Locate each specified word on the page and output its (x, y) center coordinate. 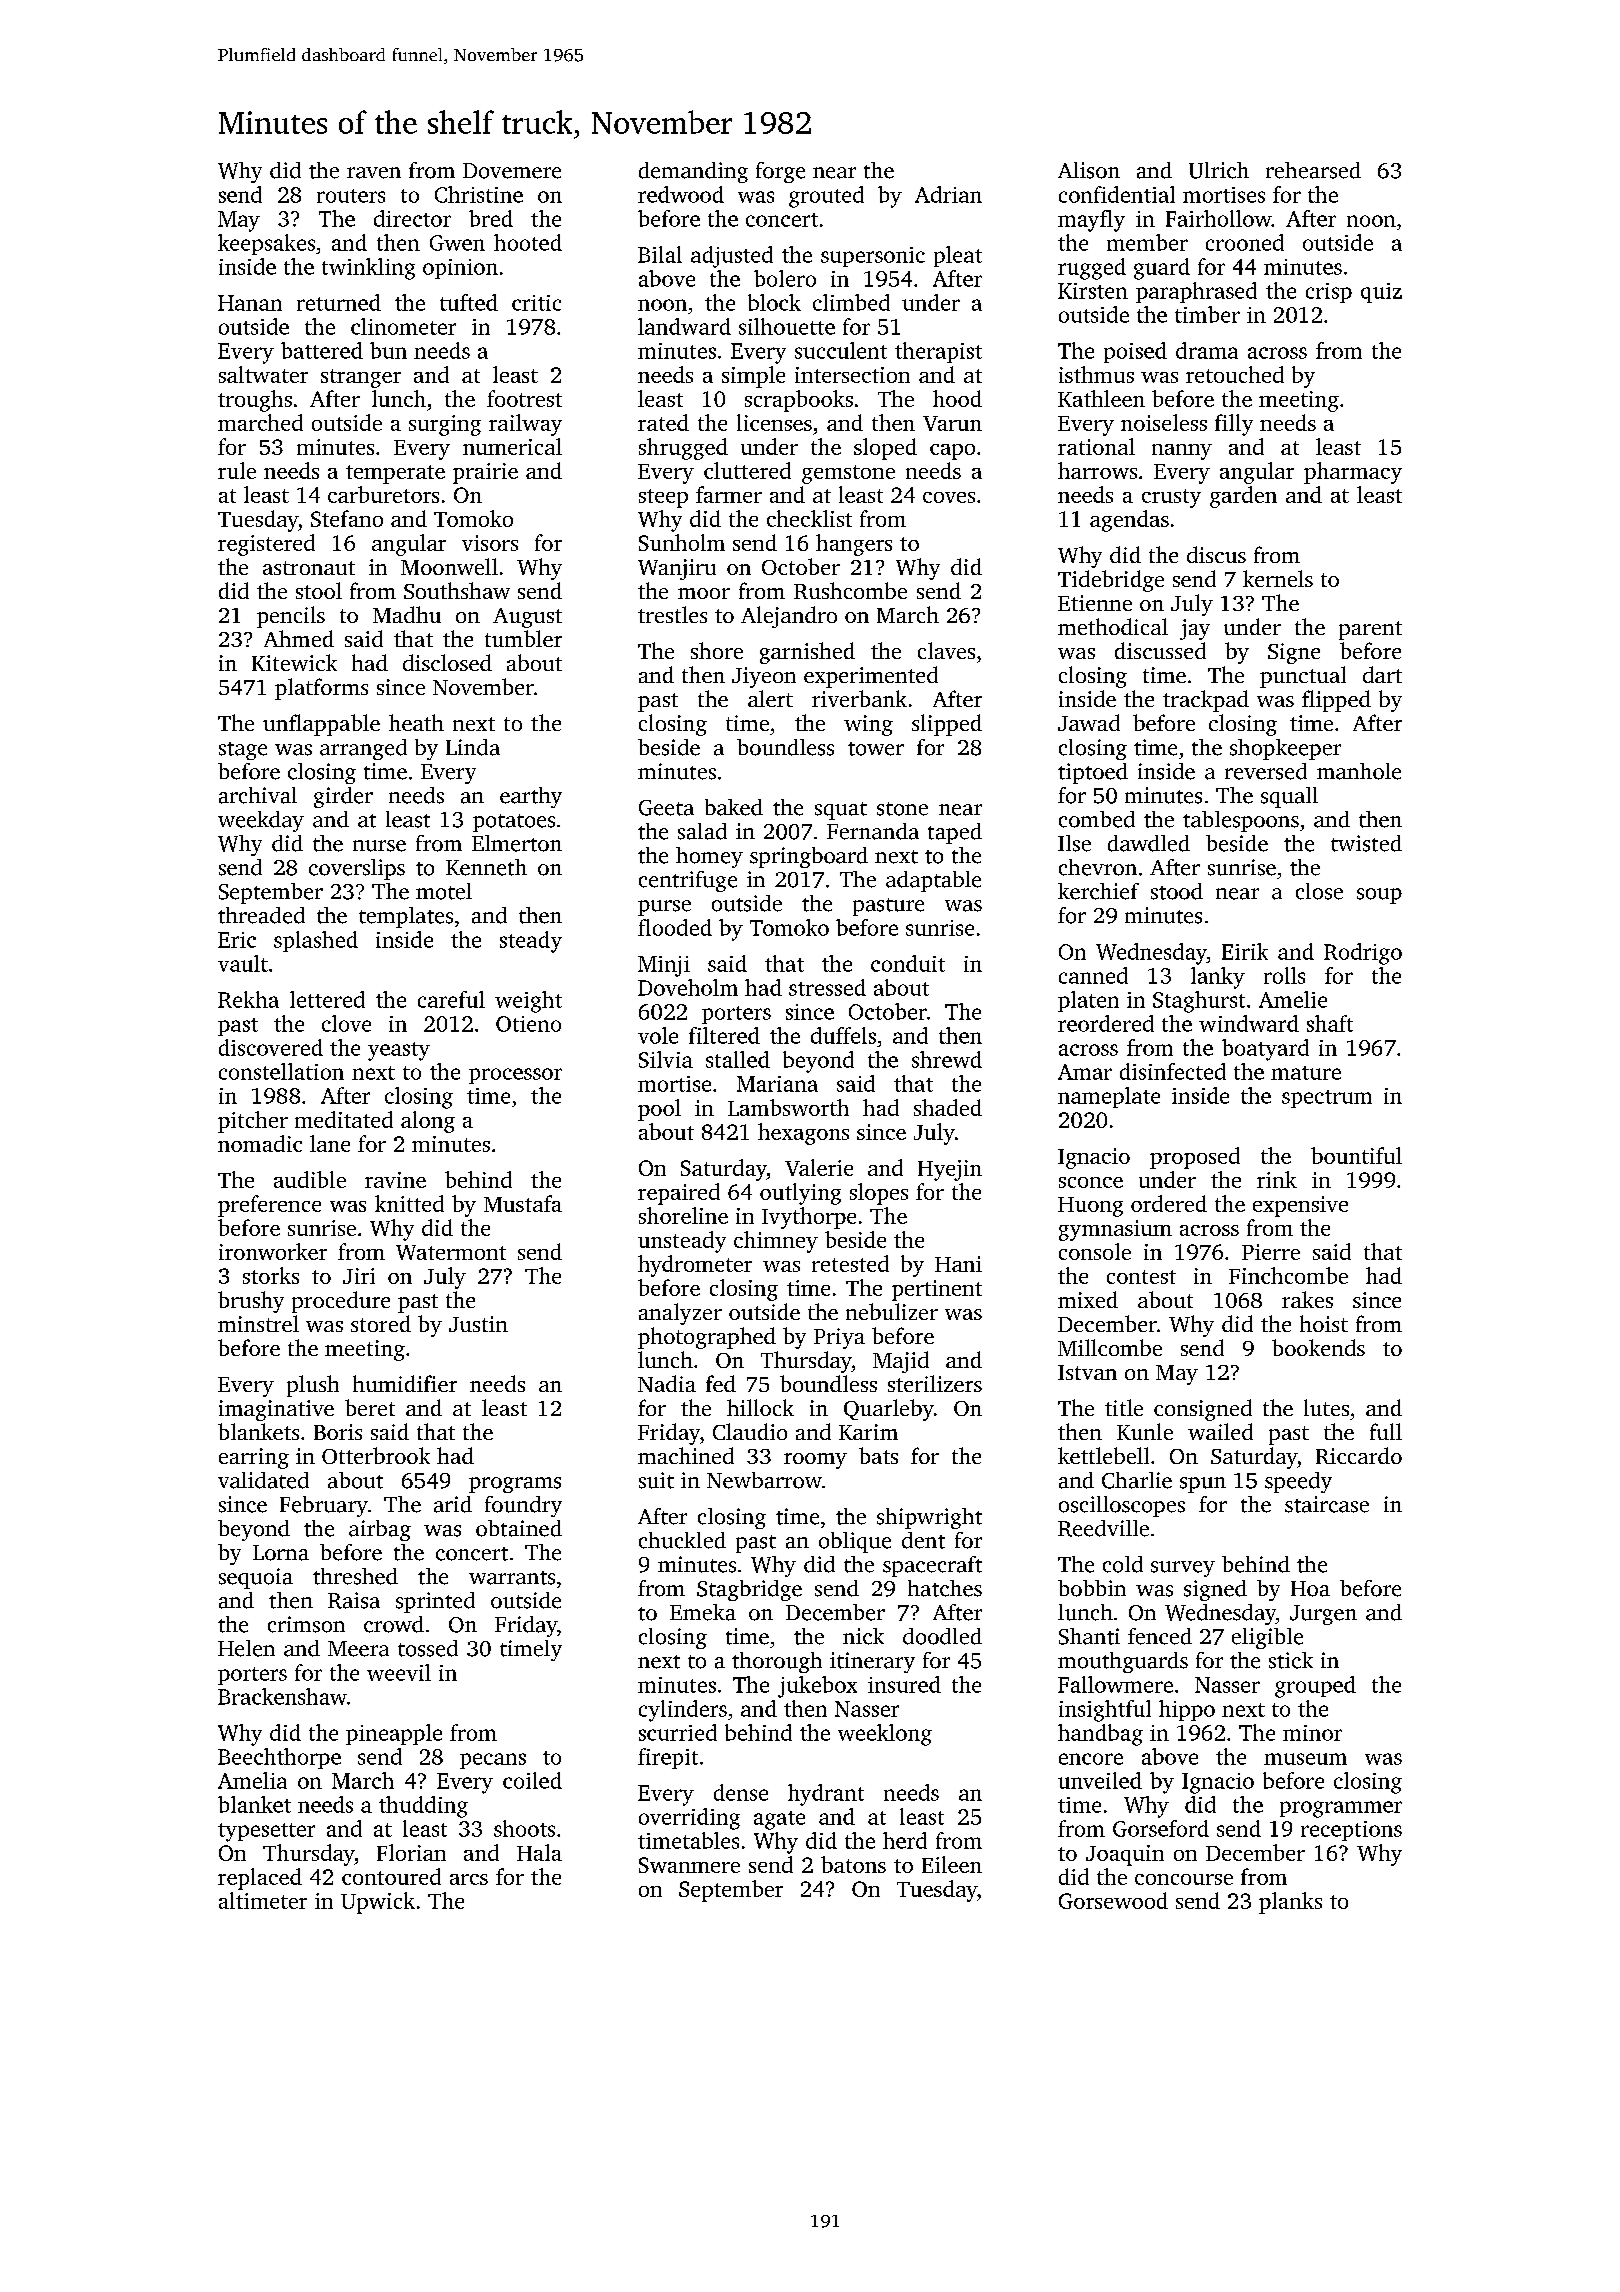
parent (1370, 630)
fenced (1160, 1636)
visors (490, 543)
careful (451, 999)
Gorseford (1161, 1828)
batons (853, 1864)
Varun (952, 423)
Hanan (250, 303)
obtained (519, 1528)
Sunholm (682, 542)
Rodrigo (1363, 954)
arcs (469, 1879)
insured (904, 1684)
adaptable (933, 881)
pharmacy (1353, 473)
